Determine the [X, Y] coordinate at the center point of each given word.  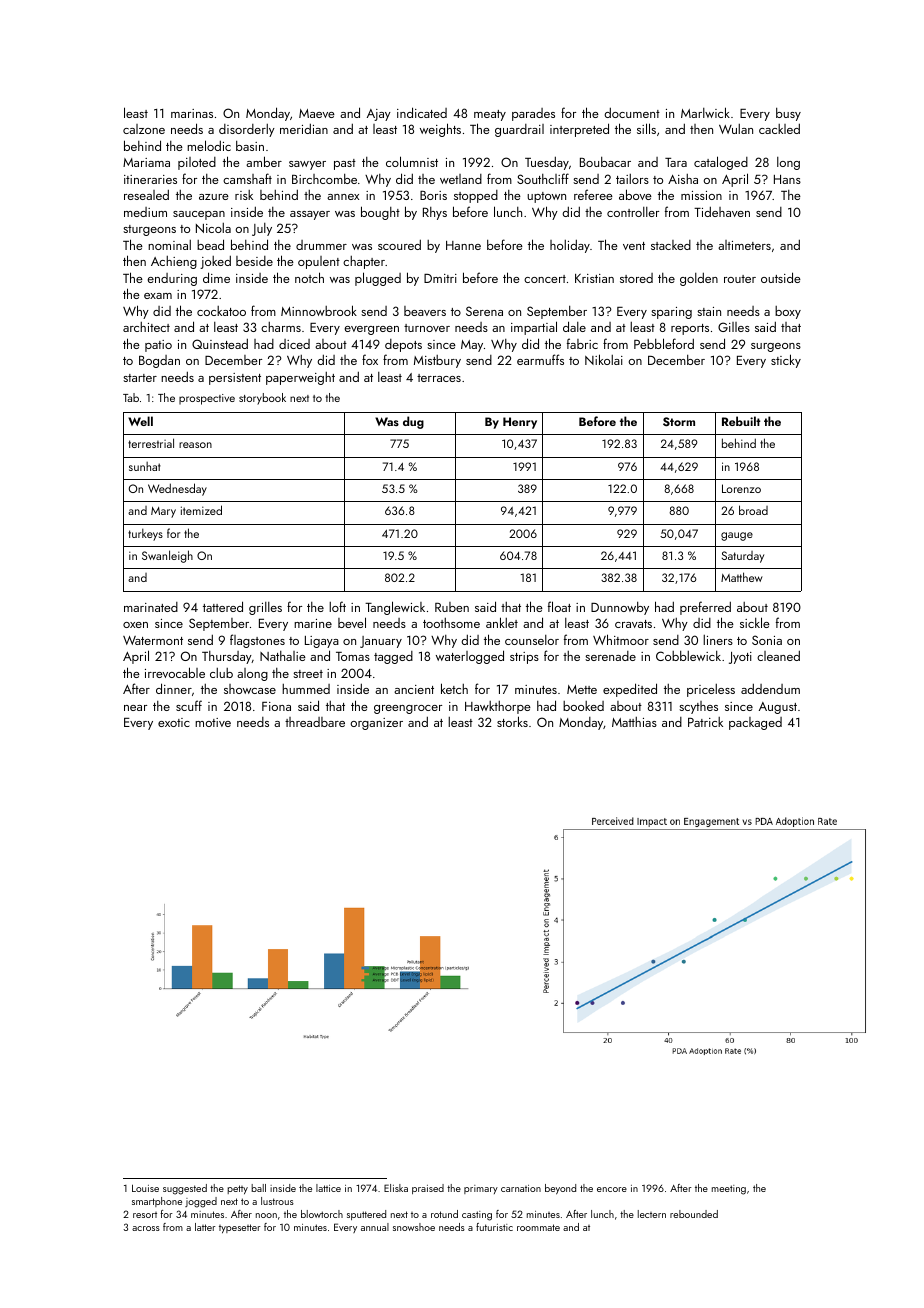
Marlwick [705, 112]
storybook [262, 399]
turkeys [145, 535]
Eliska [396, 1188]
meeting [729, 1190]
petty [237, 1189]
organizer [377, 724]
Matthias [634, 722]
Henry [520, 423]
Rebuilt [741, 421]
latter [205, 1227]
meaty [490, 115]
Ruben [452, 607]
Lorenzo [741, 488]
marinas [192, 113]
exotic [174, 722]
